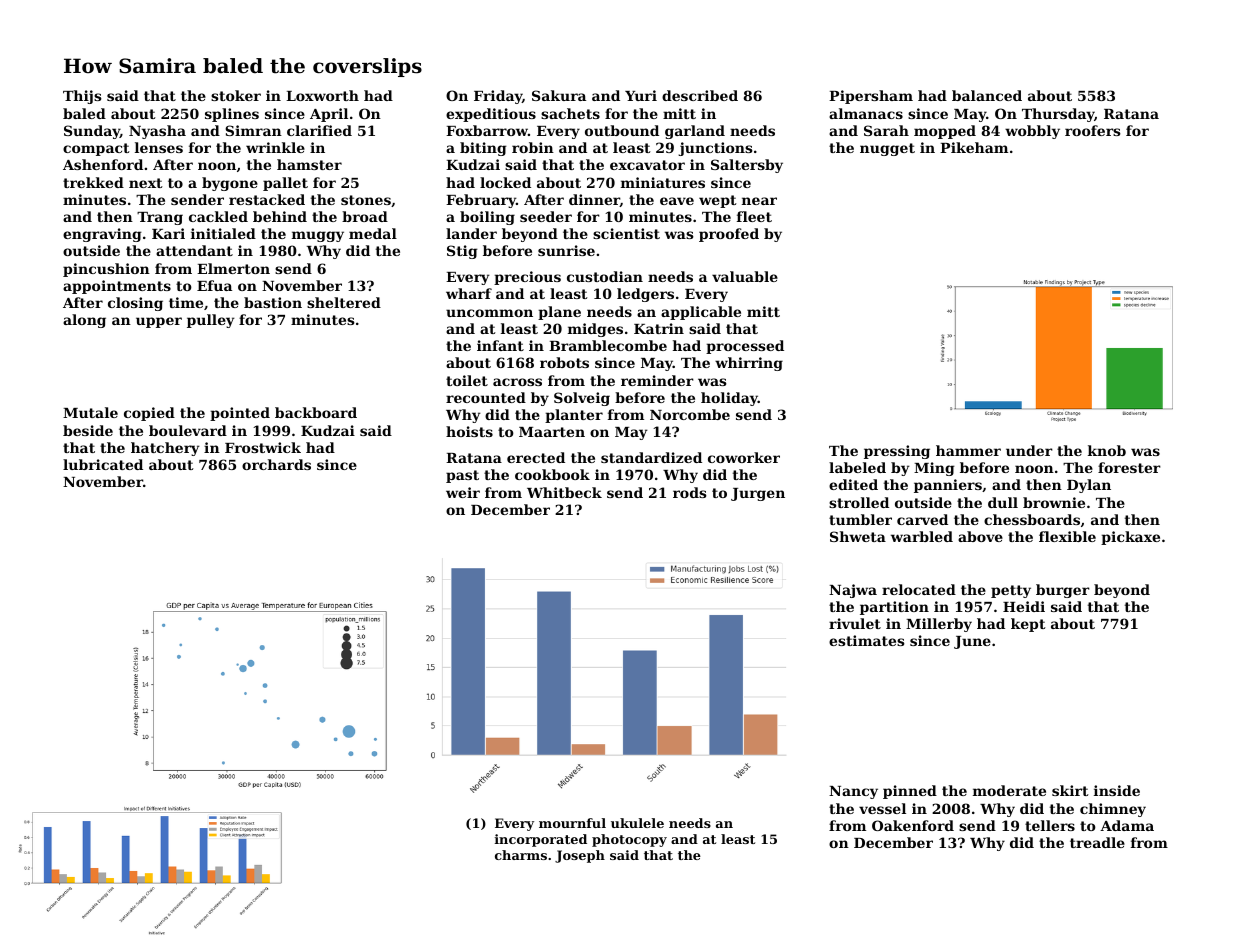 This screenshot has height=952, width=1233. I want to click on pinned, so click(910, 792).
